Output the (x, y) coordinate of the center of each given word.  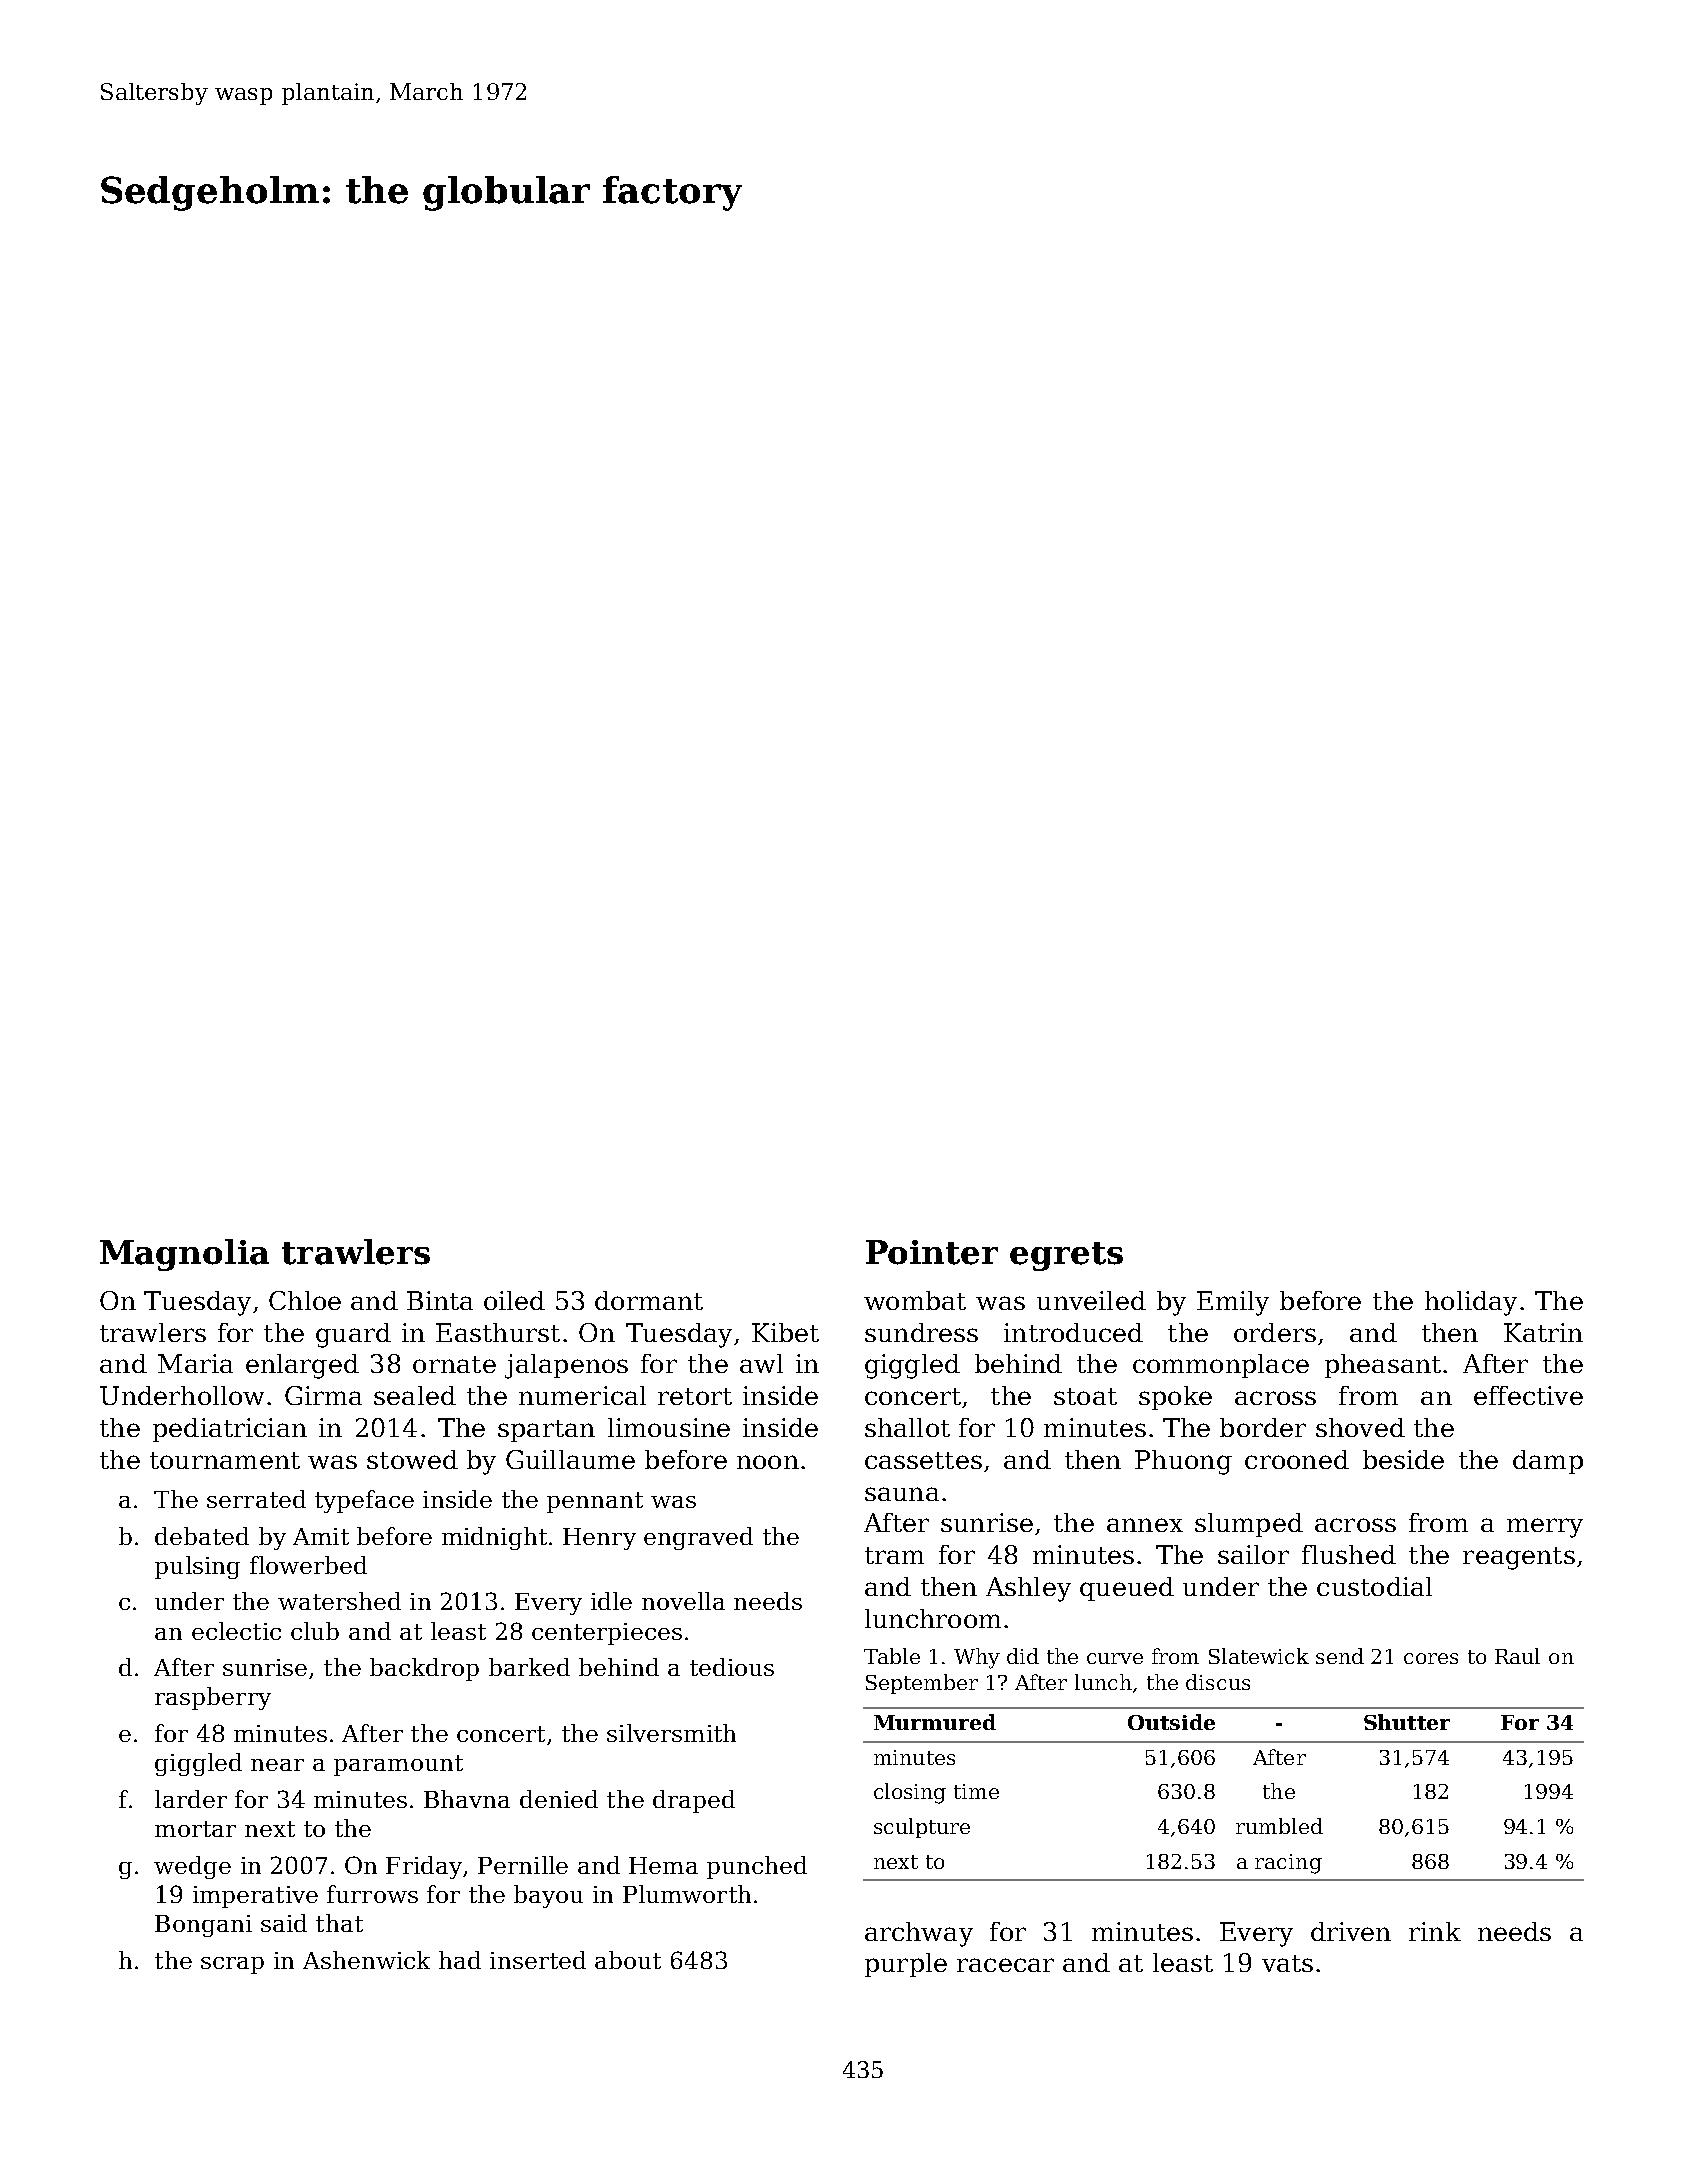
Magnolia (184, 1255)
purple (906, 1965)
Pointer (932, 1252)
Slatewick (1259, 1656)
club (315, 1631)
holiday (1471, 1303)
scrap (232, 1965)
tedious (732, 1667)
